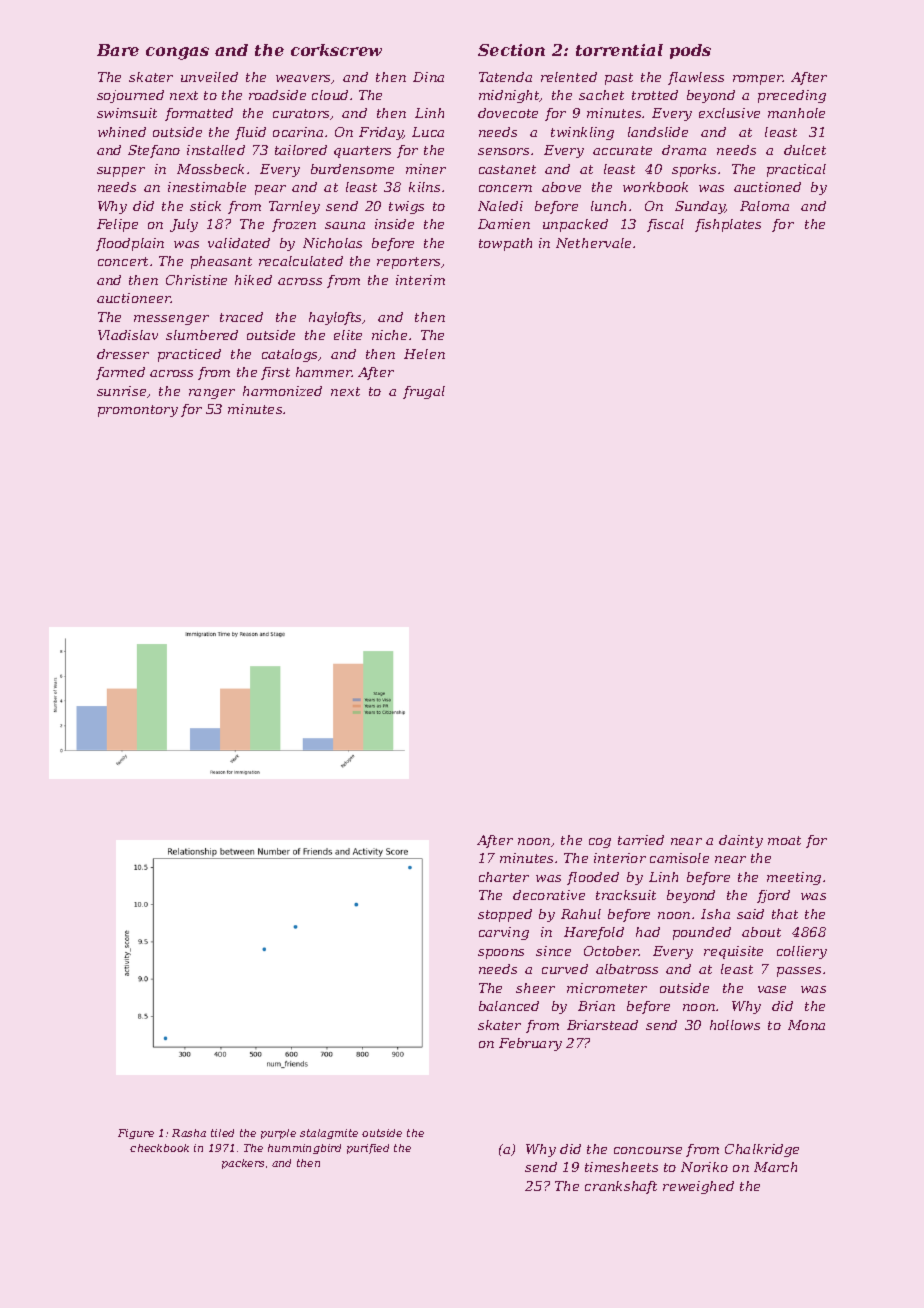 This document has height=1308, width=924. I want to click on crankshaft, so click(621, 1187).
